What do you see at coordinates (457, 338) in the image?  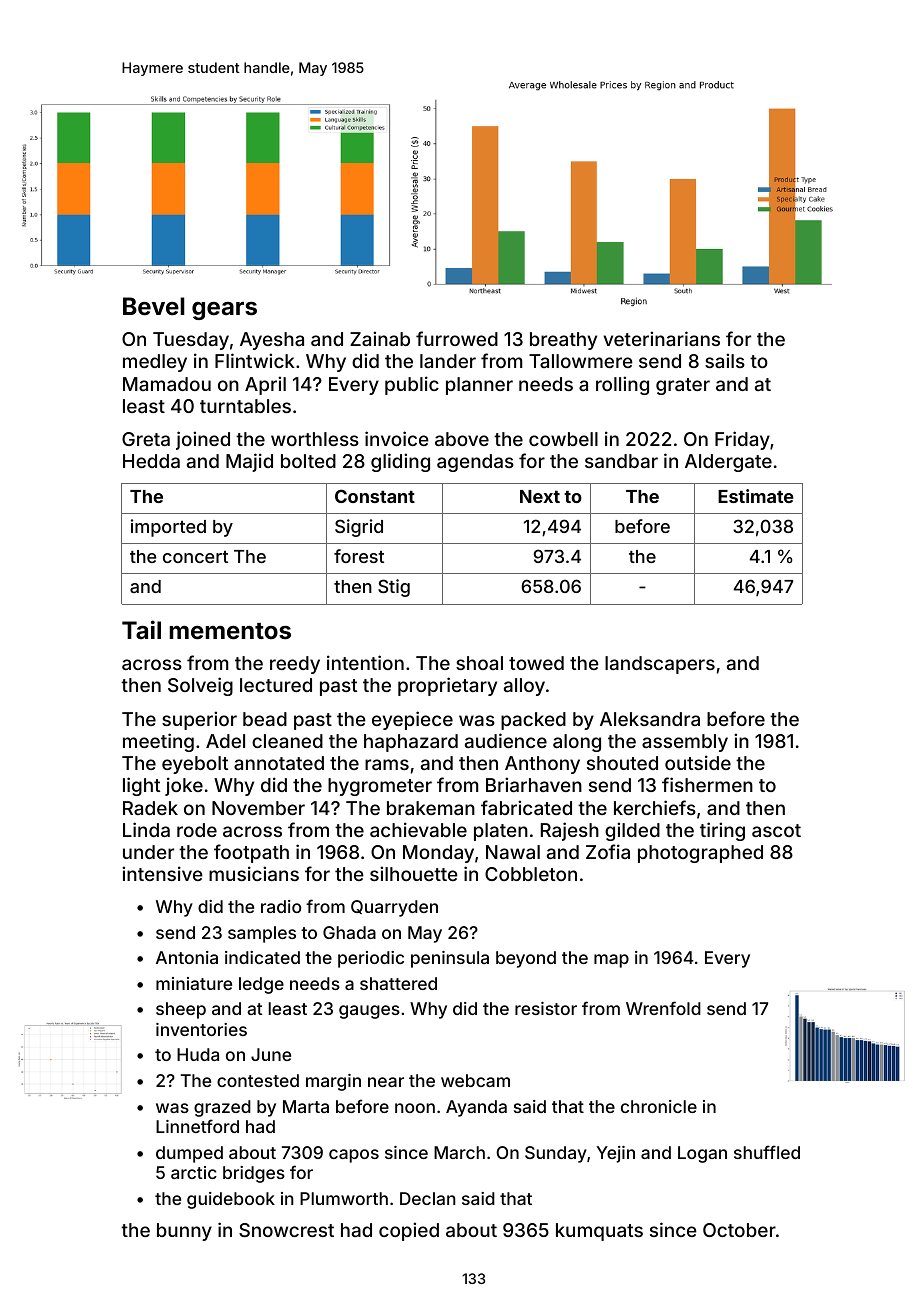 I see `furrowed` at bounding box center [457, 338].
